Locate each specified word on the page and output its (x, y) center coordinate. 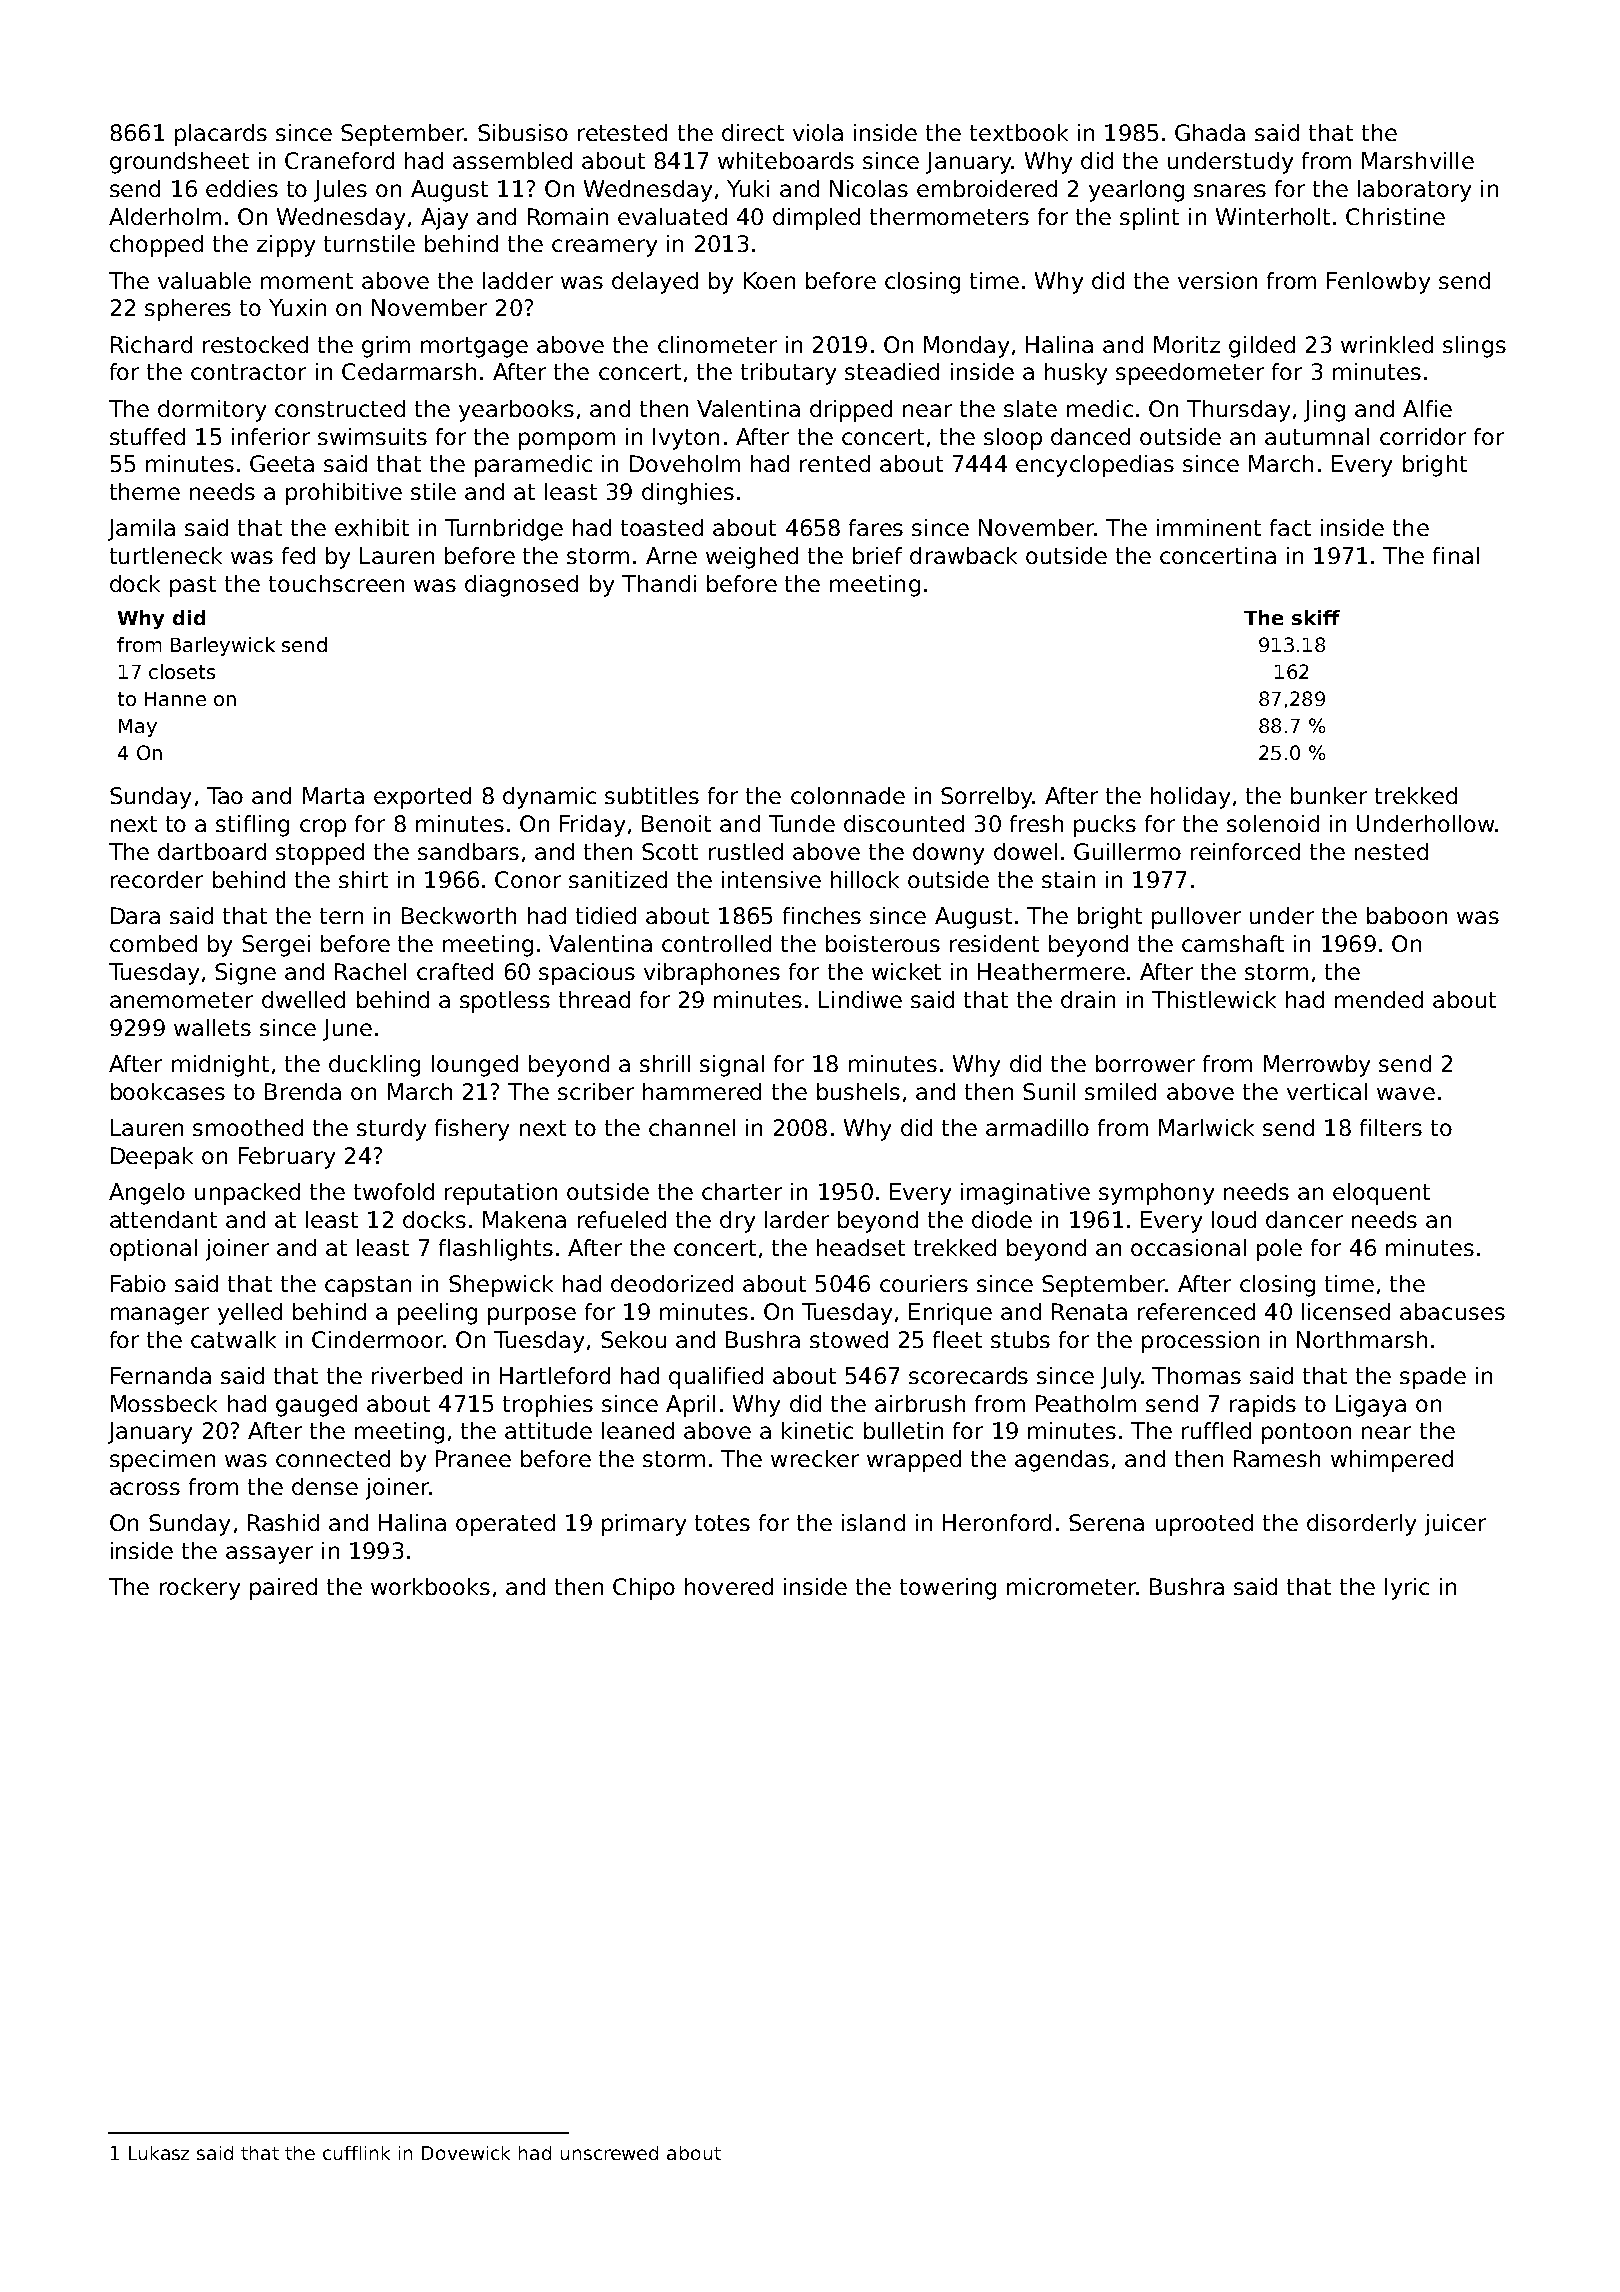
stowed (849, 1339)
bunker (1329, 795)
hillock (865, 879)
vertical (1327, 1091)
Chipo (644, 1589)
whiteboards (786, 160)
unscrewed (609, 2153)
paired (283, 1589)
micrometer (1071, 1586)
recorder (157, 879)
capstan (368, 1286)
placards (221, 135)
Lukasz (159, 2153)
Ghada (1210, 132)
